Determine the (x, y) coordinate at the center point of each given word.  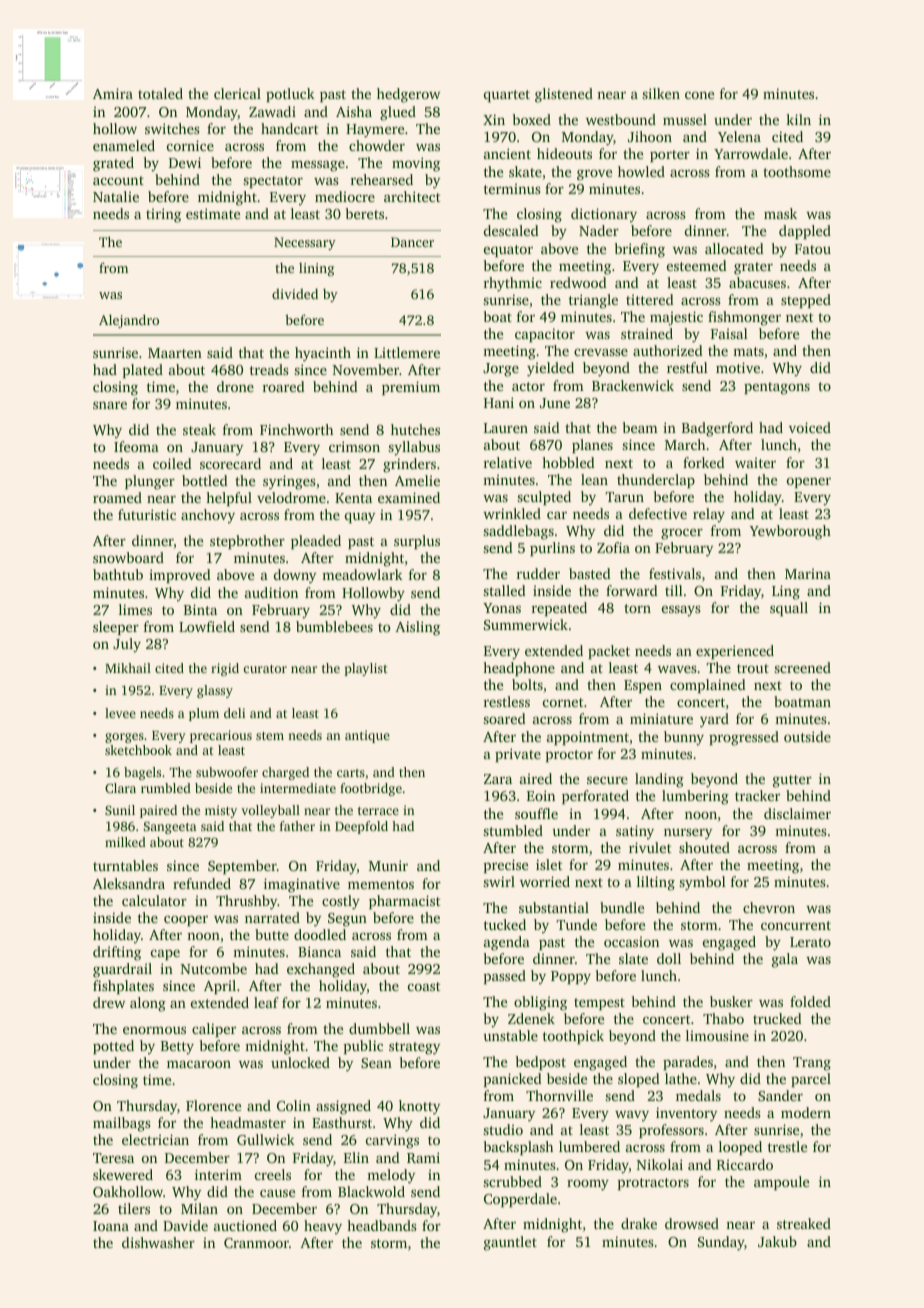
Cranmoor (256, 1243)
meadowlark (362, 574)
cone (699, 95)
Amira (113, 93)
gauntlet (510, 1243)
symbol (702, 883)
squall (789, 609)
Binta (200, 609)
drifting (117, 953)
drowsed (692, 1223)
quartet (507, 96)
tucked (505, 924)
